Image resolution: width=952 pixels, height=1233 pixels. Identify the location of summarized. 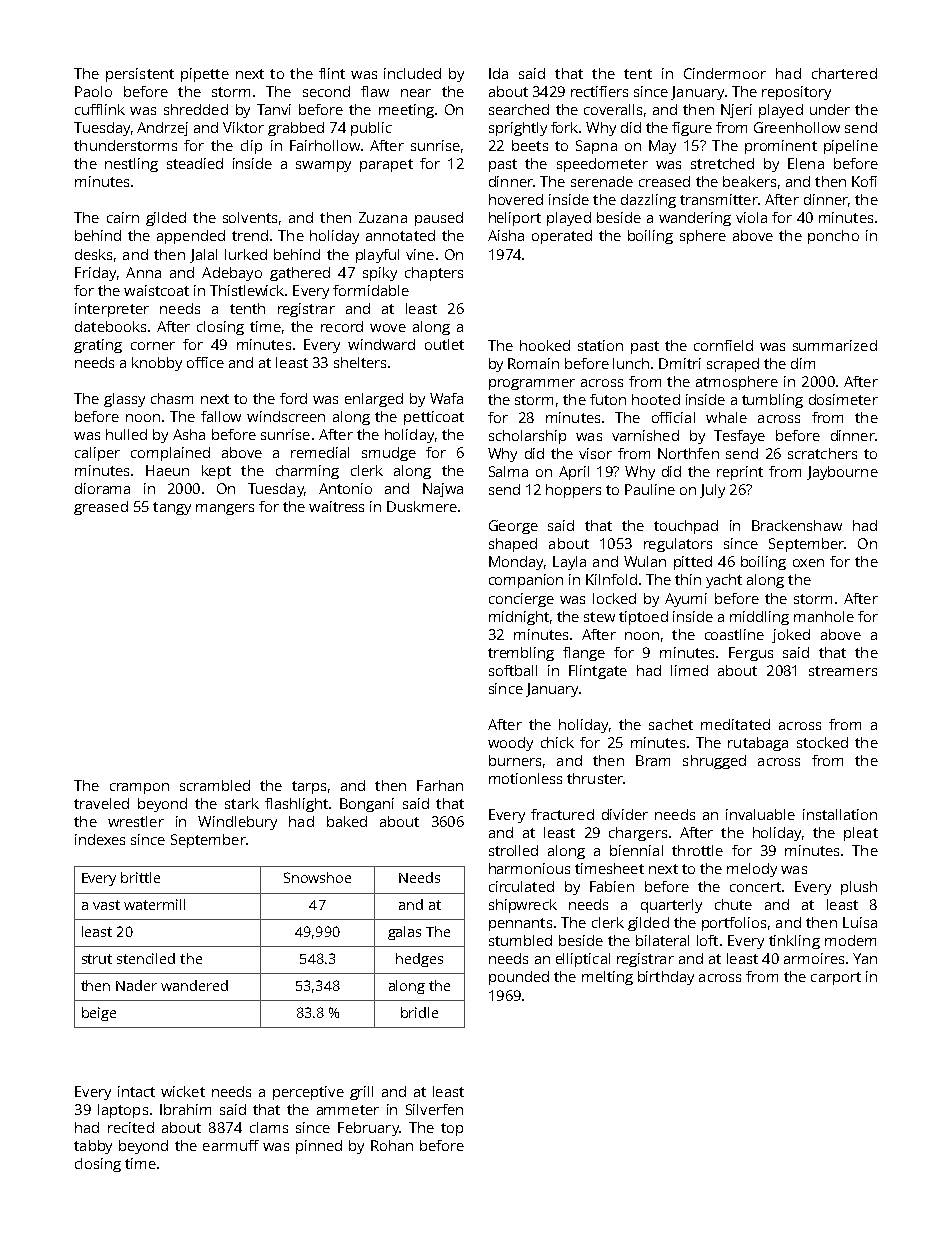
(835, 345).
